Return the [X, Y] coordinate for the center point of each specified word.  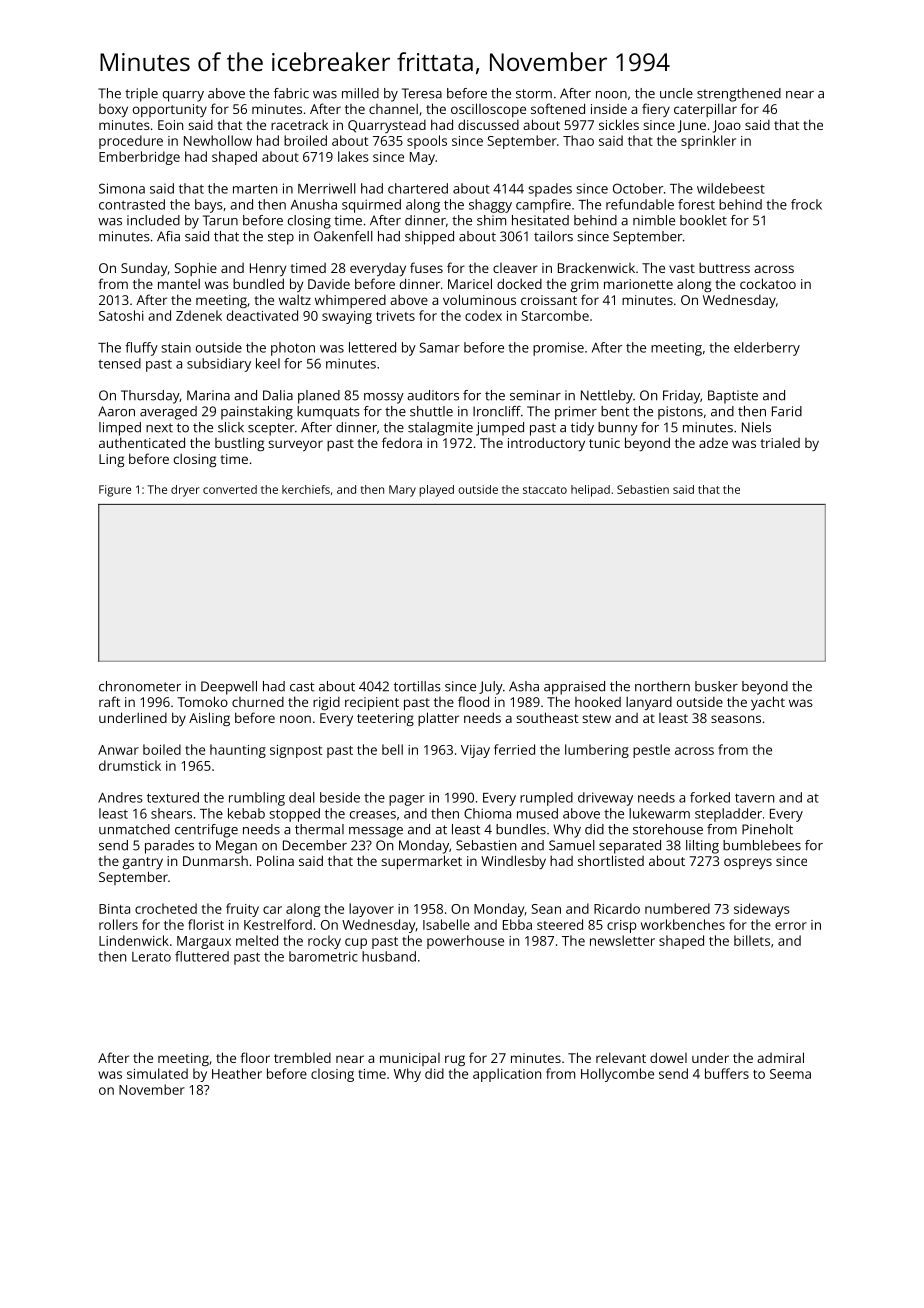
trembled [302, 1057]
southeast [547, 717]
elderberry [767, 349]
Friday [681, 397]
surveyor [295, 445]
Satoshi [121, 315]
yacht [768, 703]
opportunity [170, 110]
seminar [535, 395]
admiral [780, 1057]
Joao [727, 126]
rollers [118, 924]
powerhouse [465, 942]
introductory [546, 444]
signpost [296, 751]
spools [427, 142]
